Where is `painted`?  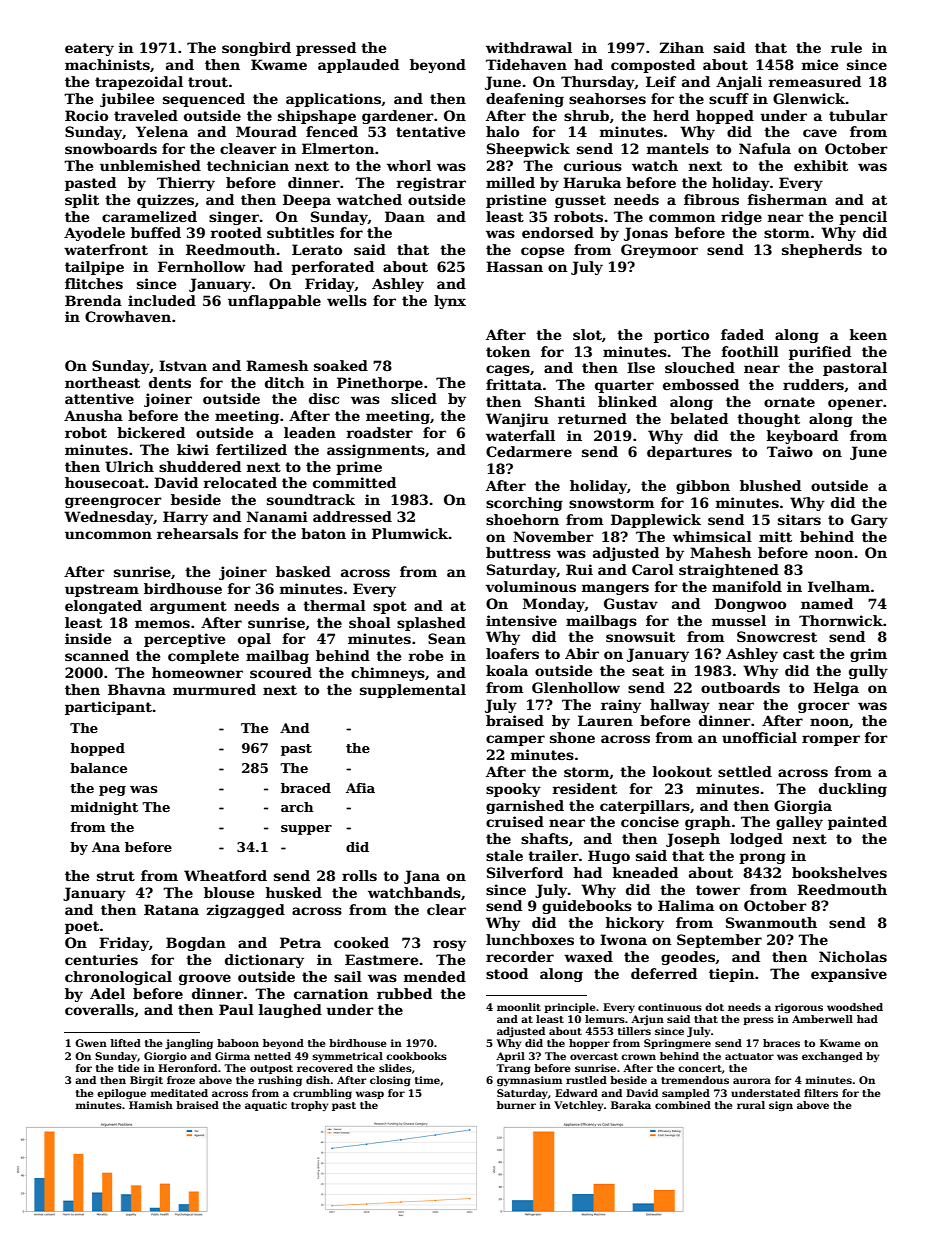 painted is located at coordinates (857, 823).
